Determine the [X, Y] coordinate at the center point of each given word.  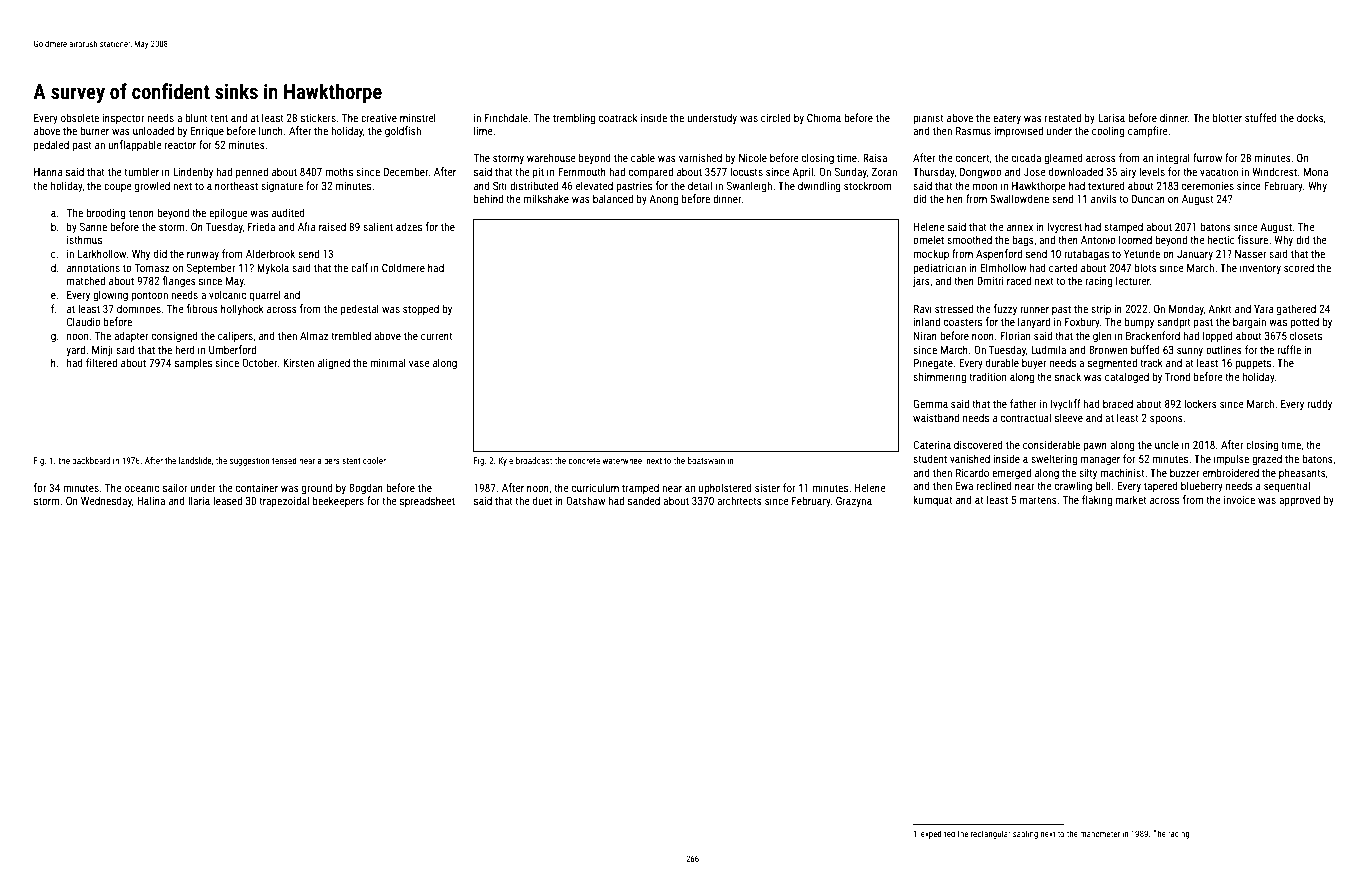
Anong [663, 200]
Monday [1186, 310]
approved [1299, 501]
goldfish [403, 132]
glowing [110, 296]
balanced [613, 198]
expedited [938, 834]
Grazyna [854, 502]
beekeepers [338, 501]
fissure [1253, 239]
